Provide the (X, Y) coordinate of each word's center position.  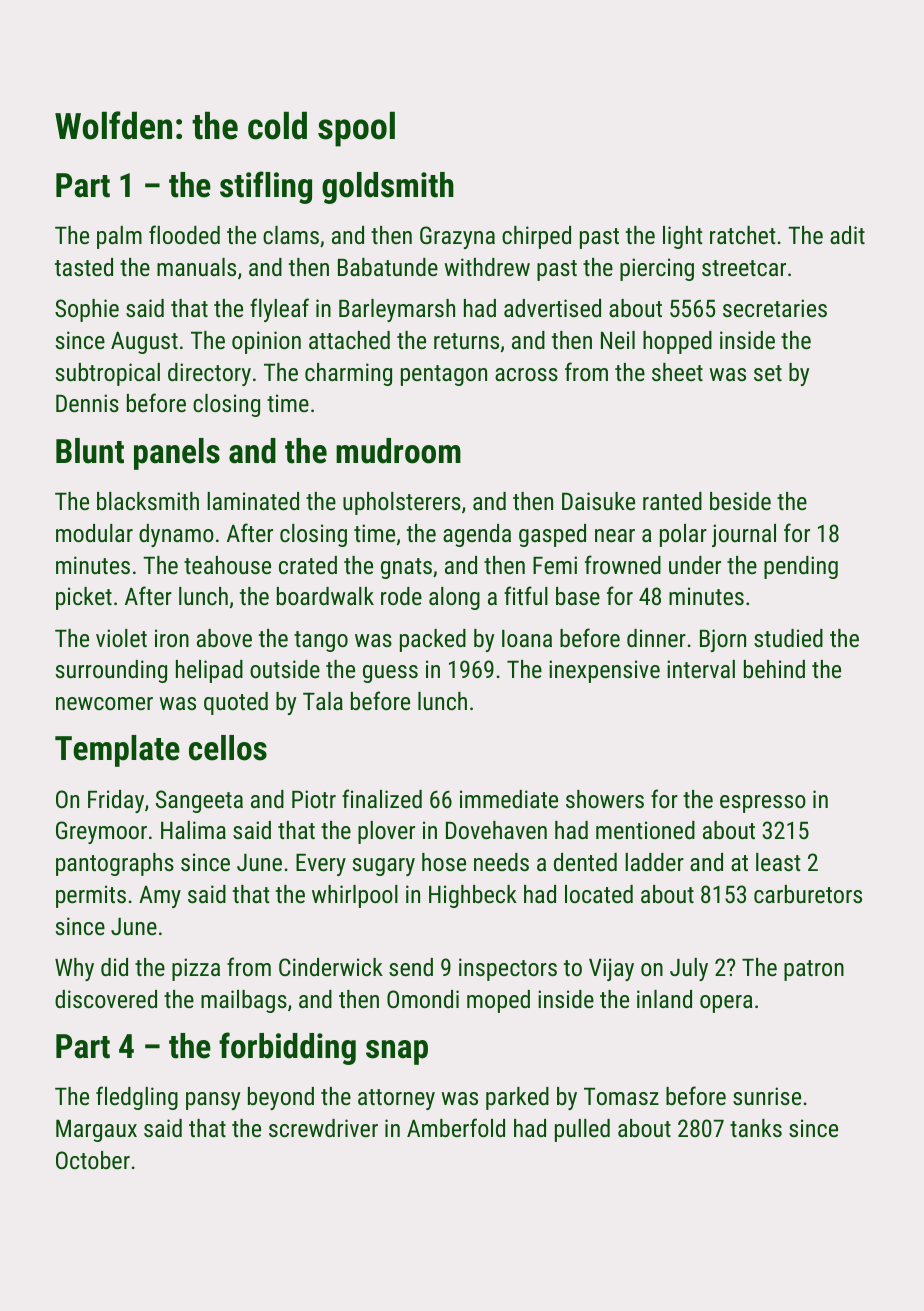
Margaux (96, 1130)
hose (444, 862)
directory (209, 374)
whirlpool (355, 896)
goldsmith (388, 188)
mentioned (645, 830)
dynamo (176, 535)
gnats (406, 568)
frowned (623, 564)
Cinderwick (331, 967)
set (768, 373)
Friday (116, 801)
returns (466, 341)
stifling (266, 187)
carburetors (808, 894)
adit (847, 235)
